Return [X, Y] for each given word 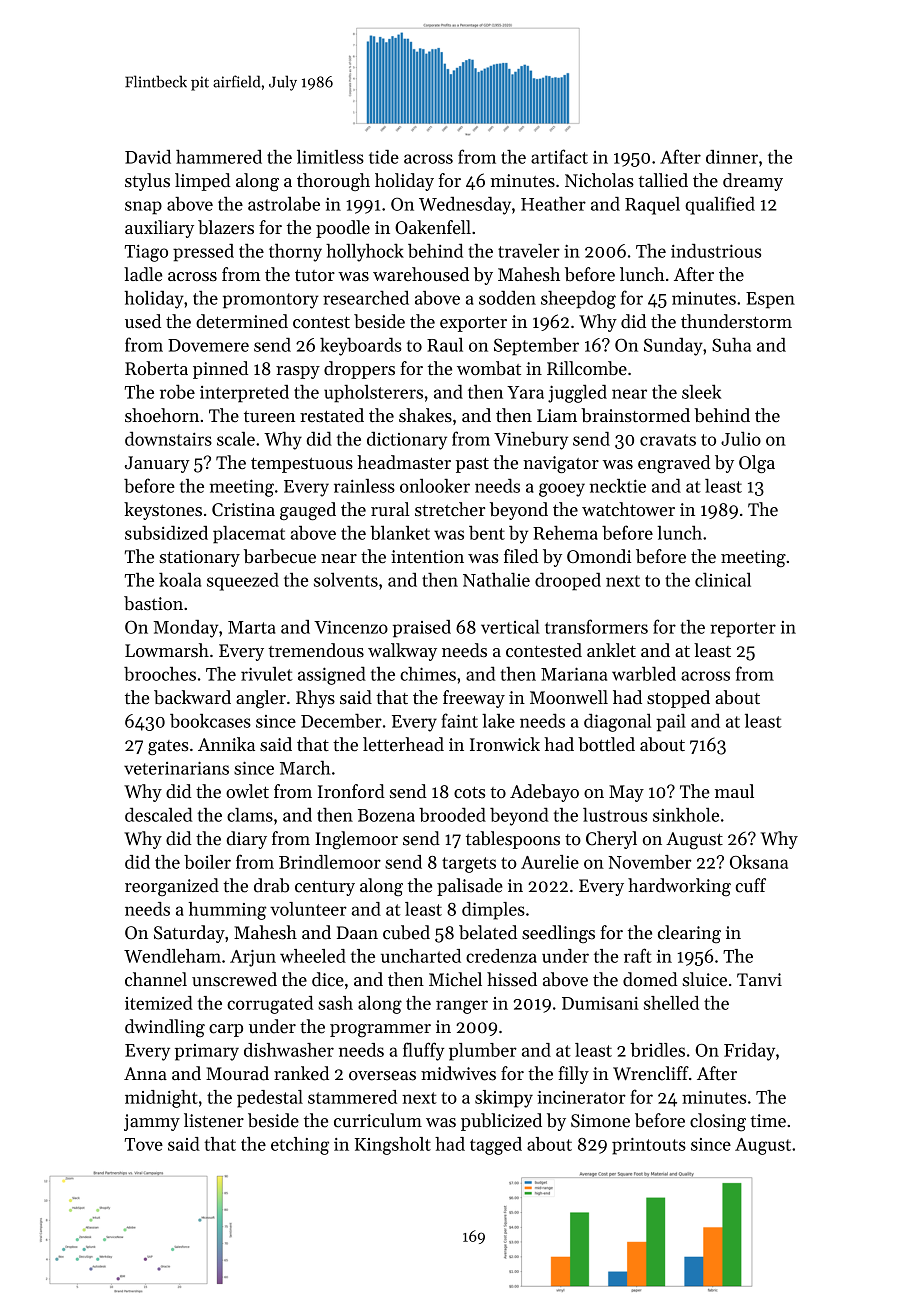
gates [168, 747]
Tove [144, 1144]
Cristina [243, 510]
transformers [596, 626]
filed [521, 556]
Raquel [652, 206]
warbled [644, 674]
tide [384, 157]
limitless [330, 157]
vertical [510, 627]
